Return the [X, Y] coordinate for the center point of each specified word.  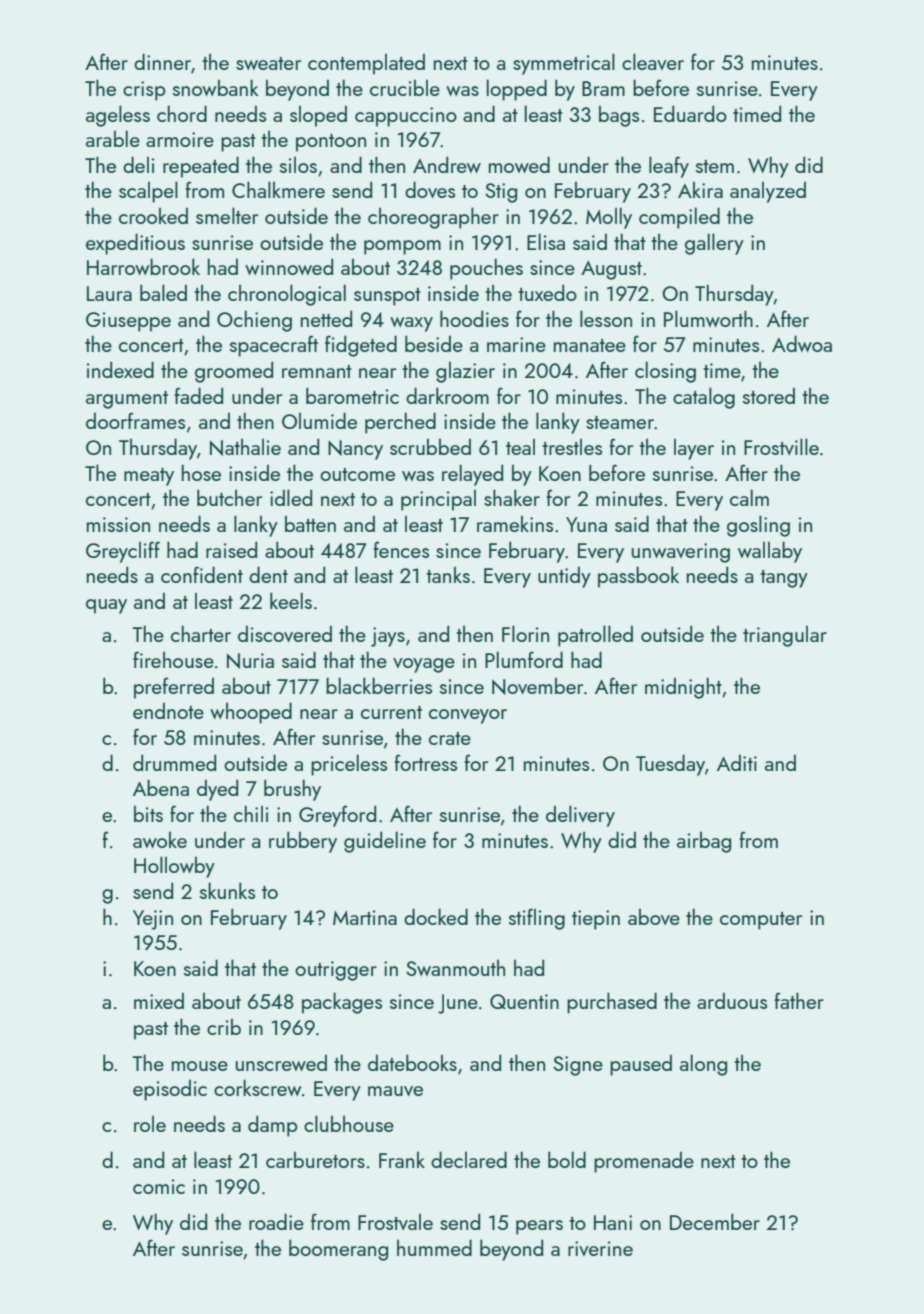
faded [199, 395]
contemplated [366, 64]
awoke [160, 840]
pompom [402, 247]
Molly [609, 218]
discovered [285, 634]
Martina [365, 917]
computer [761, 921]
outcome [357, 474]
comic [159, 1186]
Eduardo [690, 113]
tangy [784, 579]
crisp [144, 91]
